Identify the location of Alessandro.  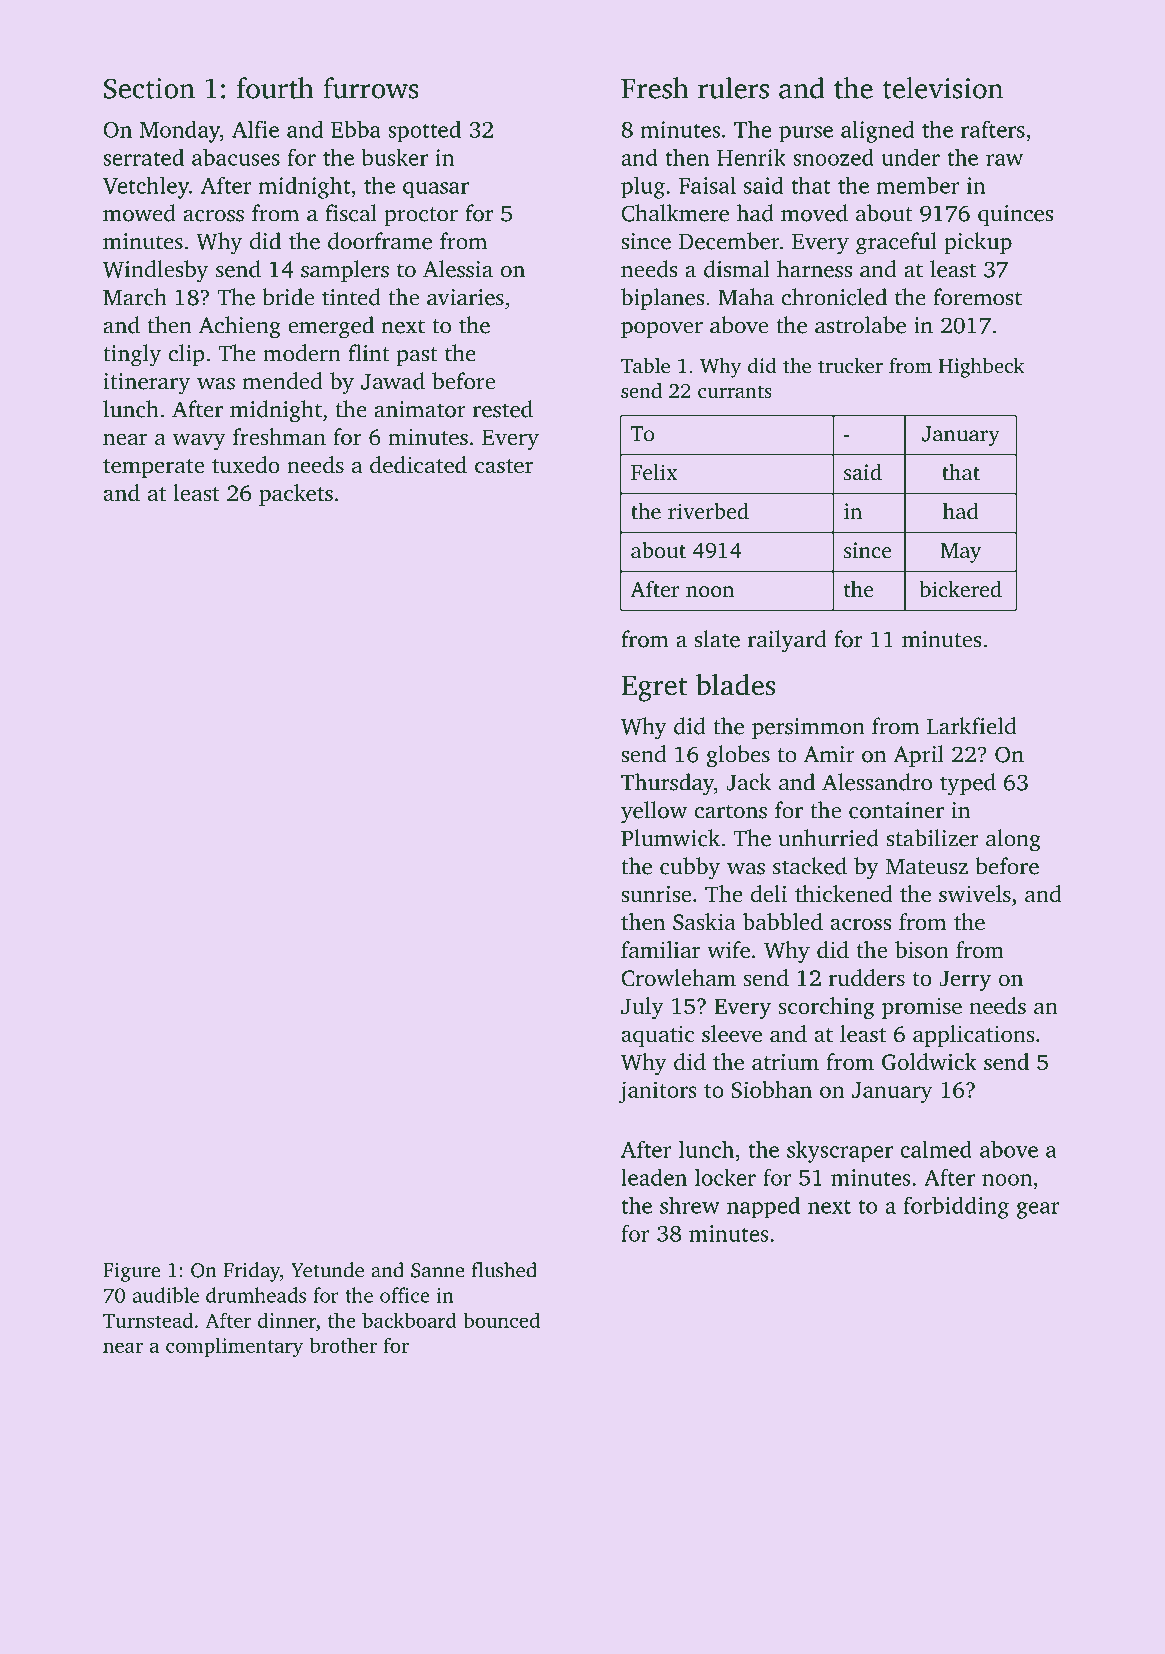
(877, 782).
